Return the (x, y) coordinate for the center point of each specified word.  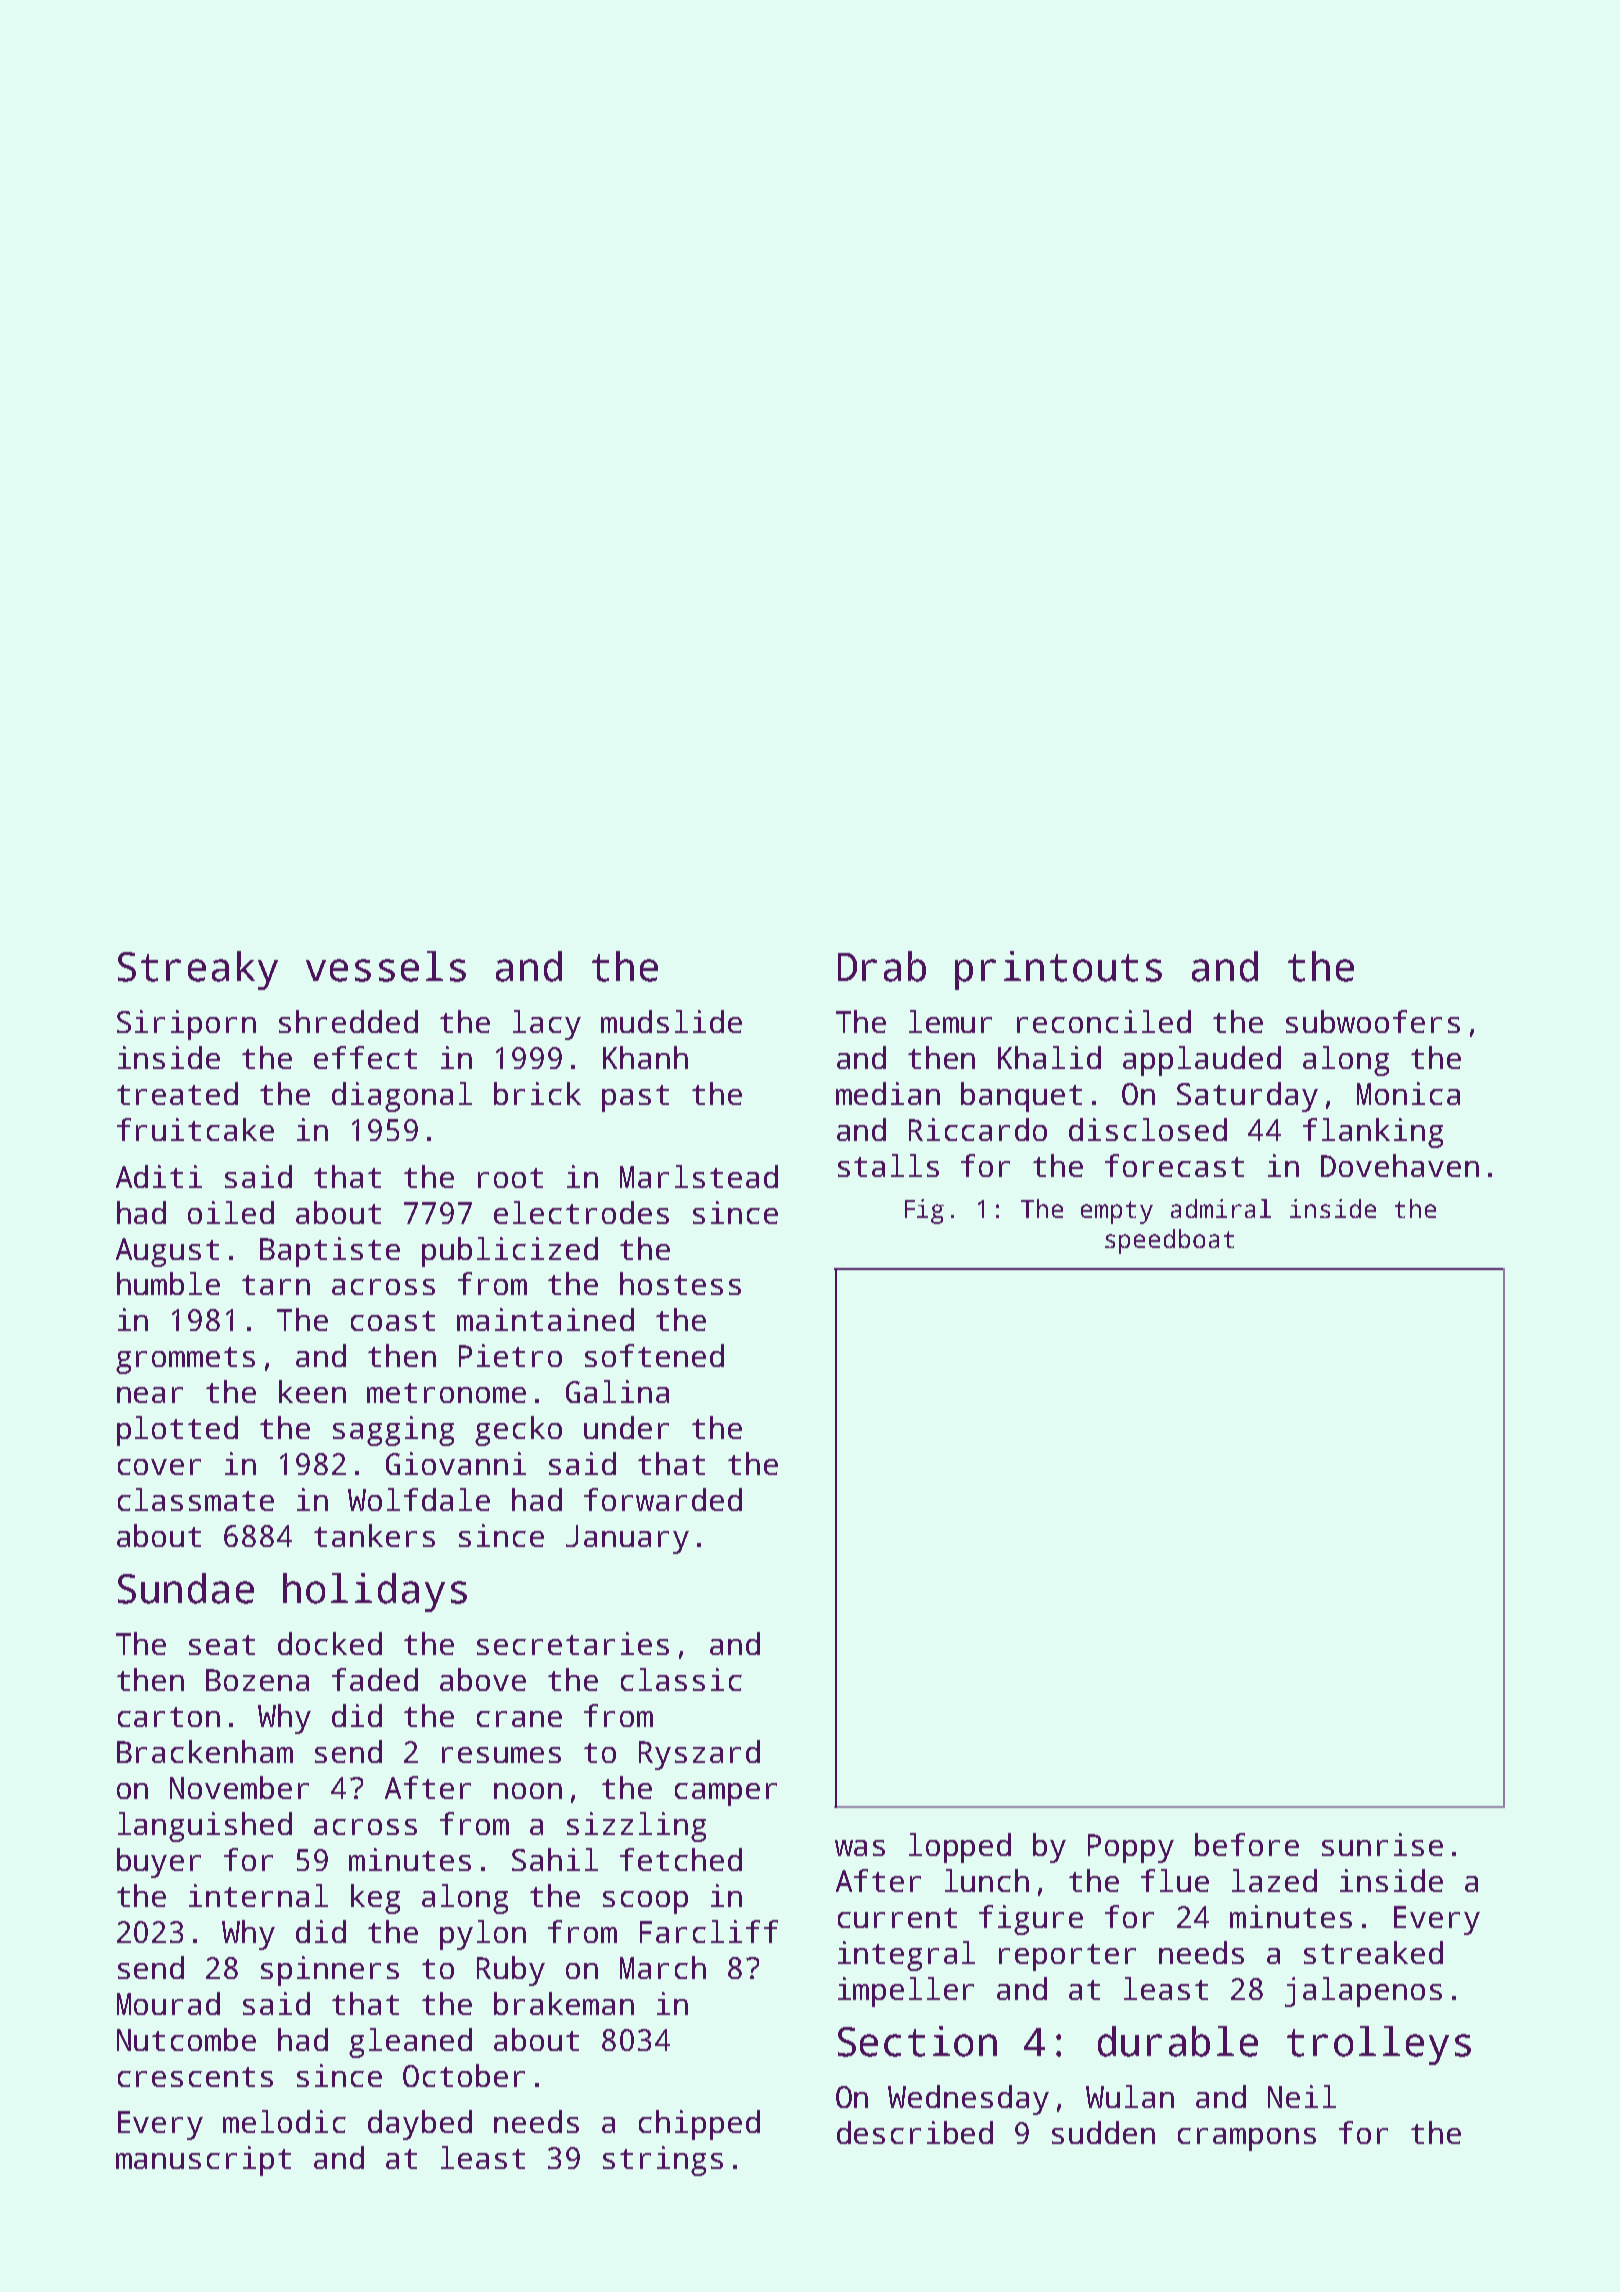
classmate (196, 1499)
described (915, 2132)
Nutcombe (186, 2039)
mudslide (671, 1021)
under (626, 1427)
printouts (1058, 970)
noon (528, 1791)
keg (375, 1899)
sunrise (1382, 1844)
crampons (1247, 2139)
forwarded (663, 1499)
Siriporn (186, 1025)
